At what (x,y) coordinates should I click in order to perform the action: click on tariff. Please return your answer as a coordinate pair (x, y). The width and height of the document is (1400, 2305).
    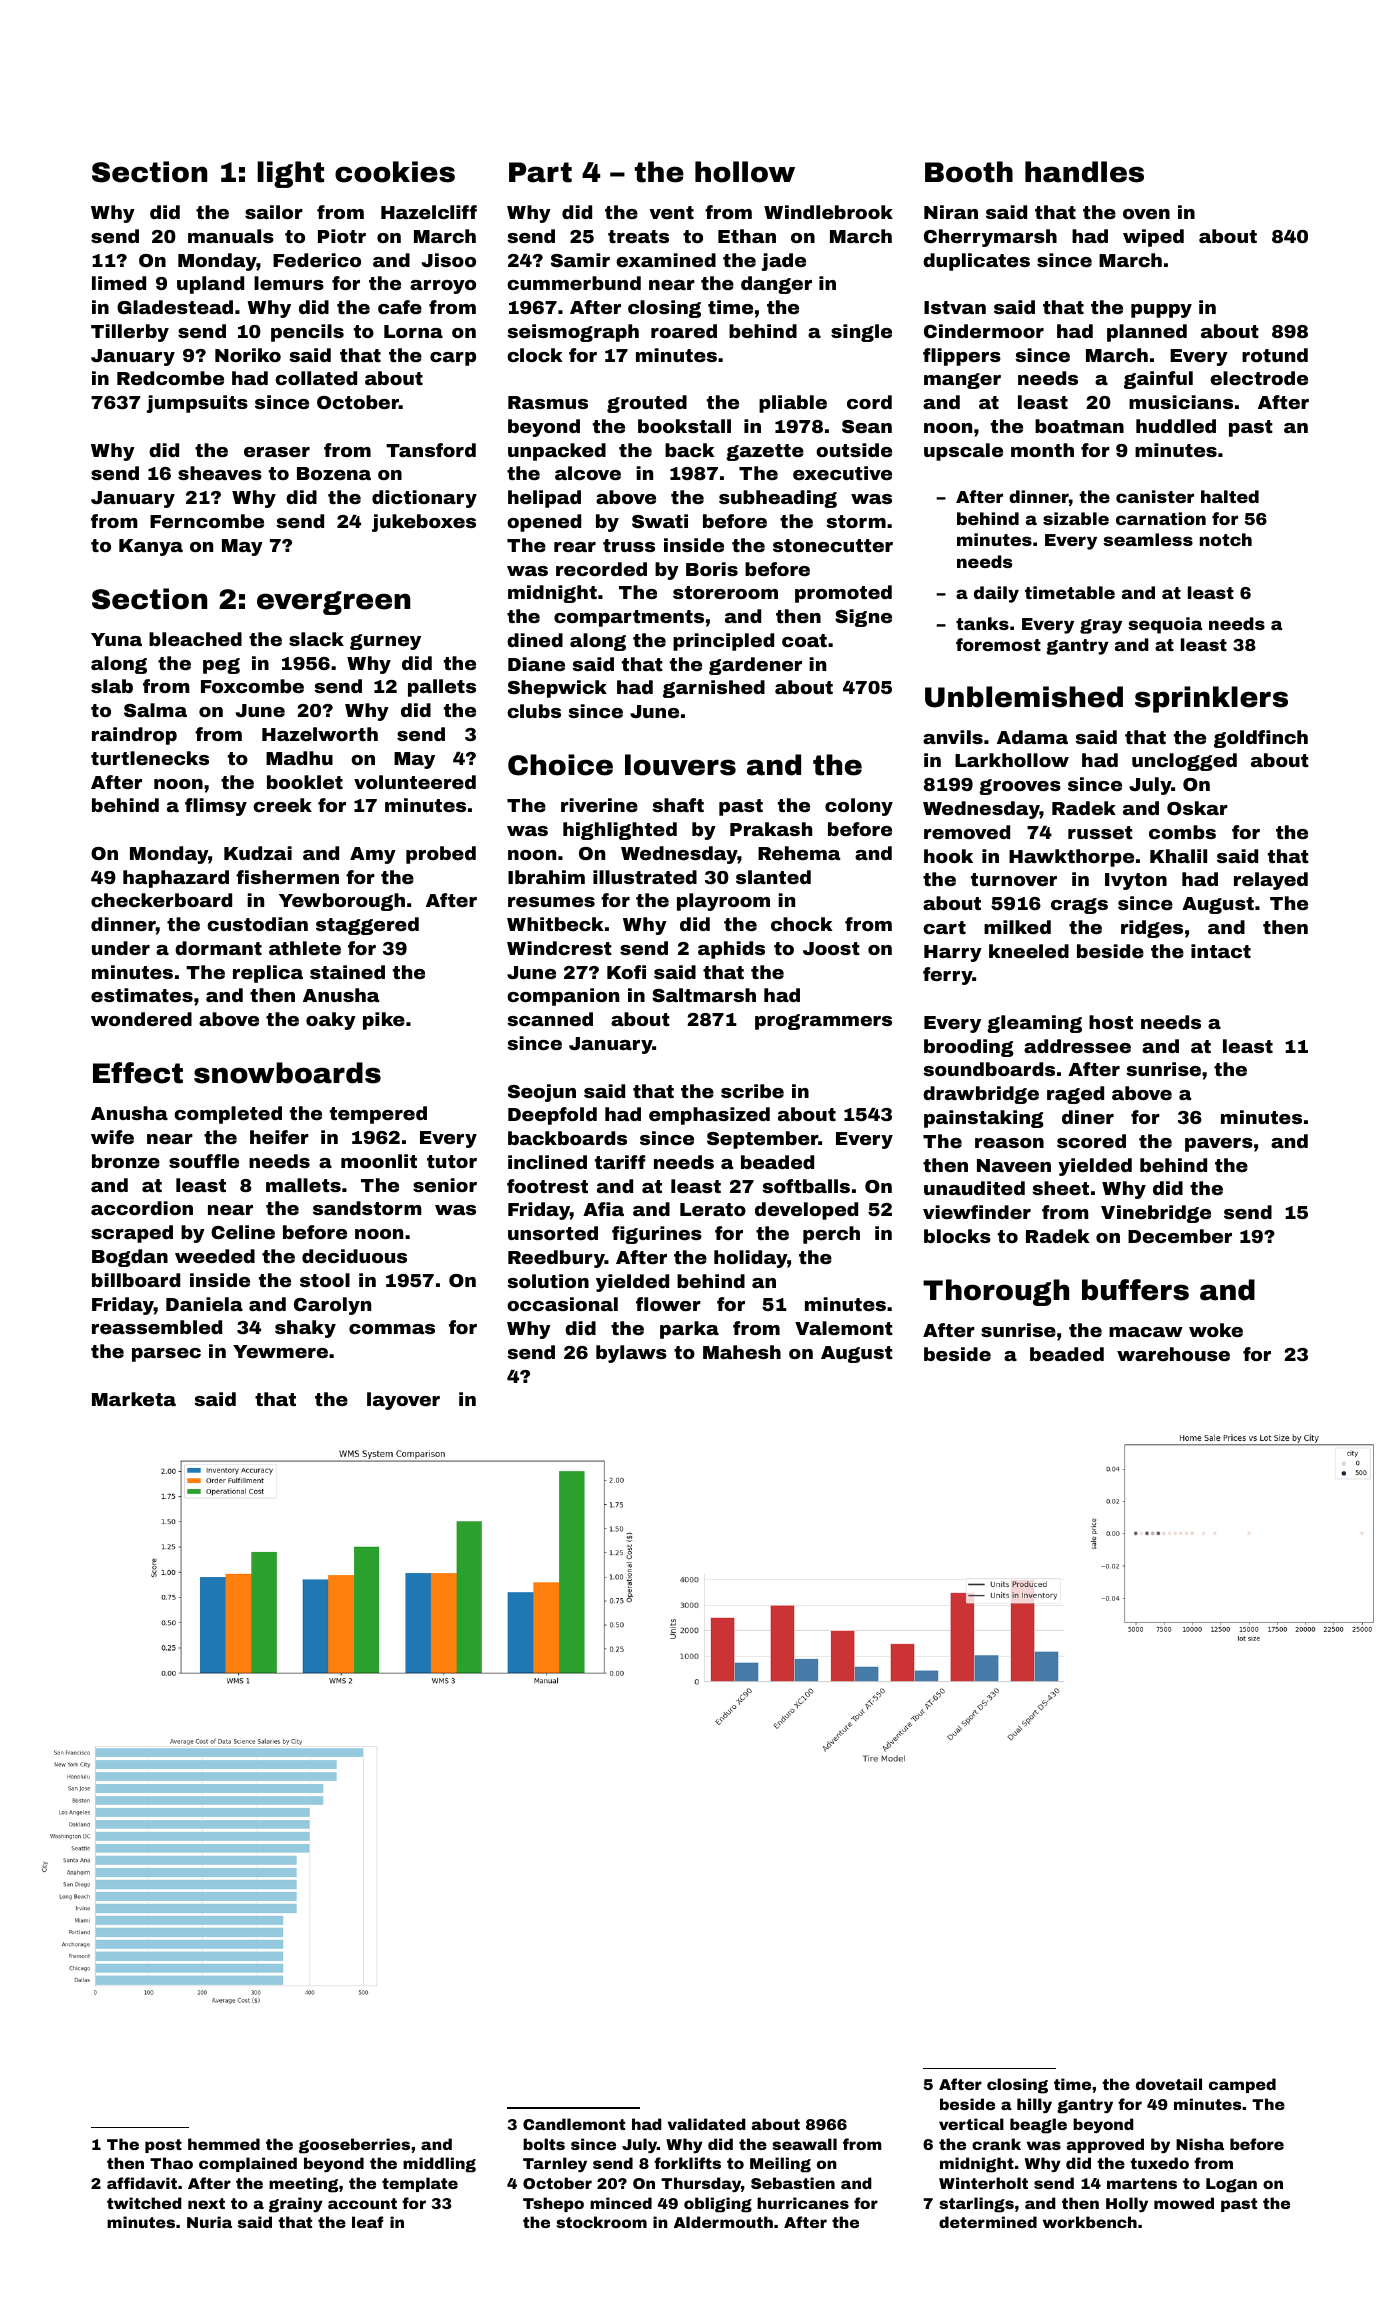
    Looking at the image, I should click on (620, 1162).
